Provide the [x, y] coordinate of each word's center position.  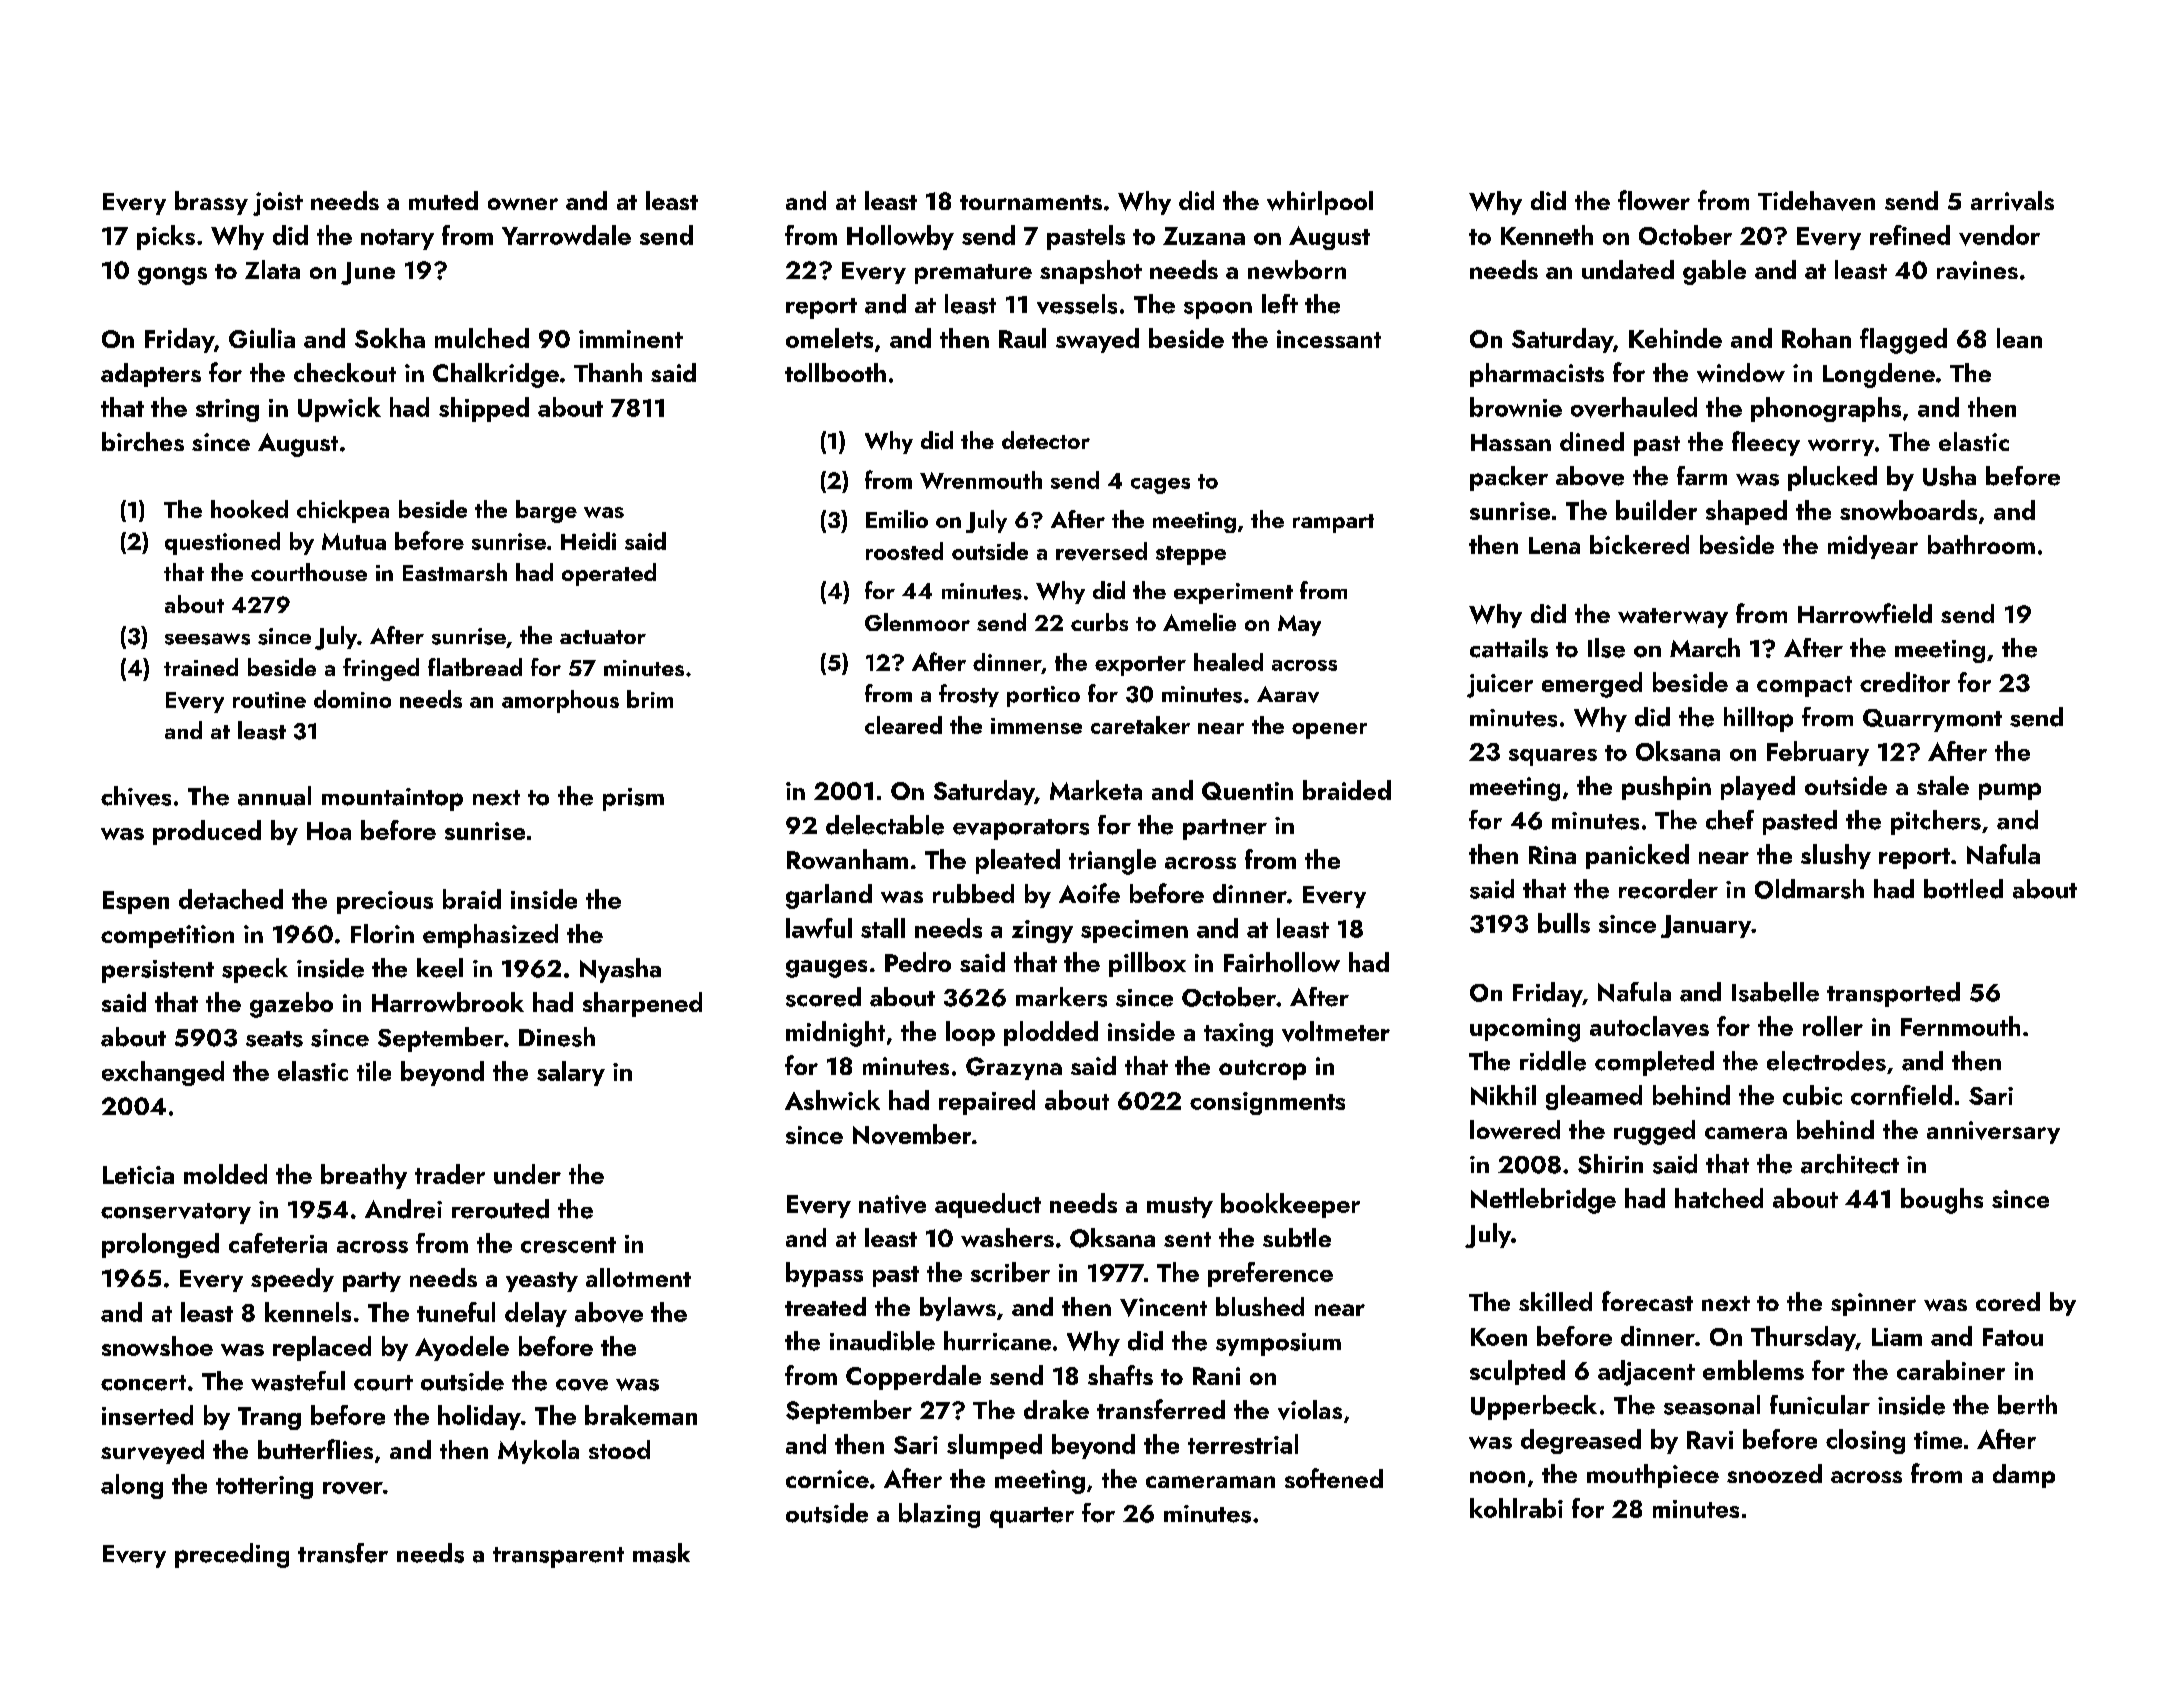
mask [661, 1553]
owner [523, 204]
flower [1654, 200]
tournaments [1031, 202]
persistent [158, 971]
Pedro [918, 962]
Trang [269, 1418]
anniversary [1993, 1132]
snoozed [1774, 1473]
